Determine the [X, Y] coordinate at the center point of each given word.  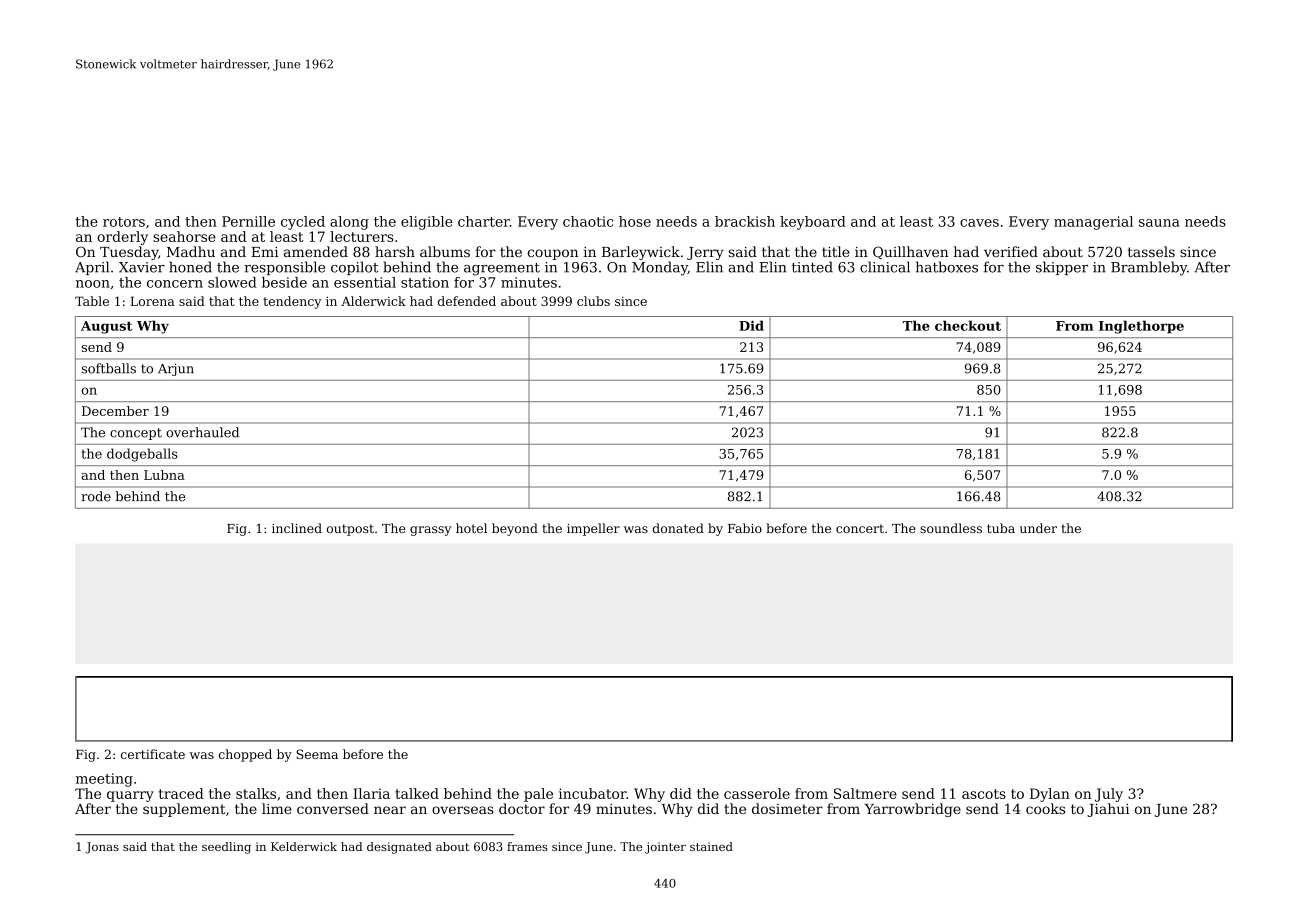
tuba [1001, 528]
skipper [1062, 268]
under [1038, 528]
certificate [153, 754]
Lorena [152, 301]
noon [93, 284]
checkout [968, 325]
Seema [317, 754]
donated [678, 528]
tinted [812, 267]
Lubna [164, 475]
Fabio [745, 528]
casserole [757, 793]
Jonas [102, 848]
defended [467, 301]
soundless [951, 528]
